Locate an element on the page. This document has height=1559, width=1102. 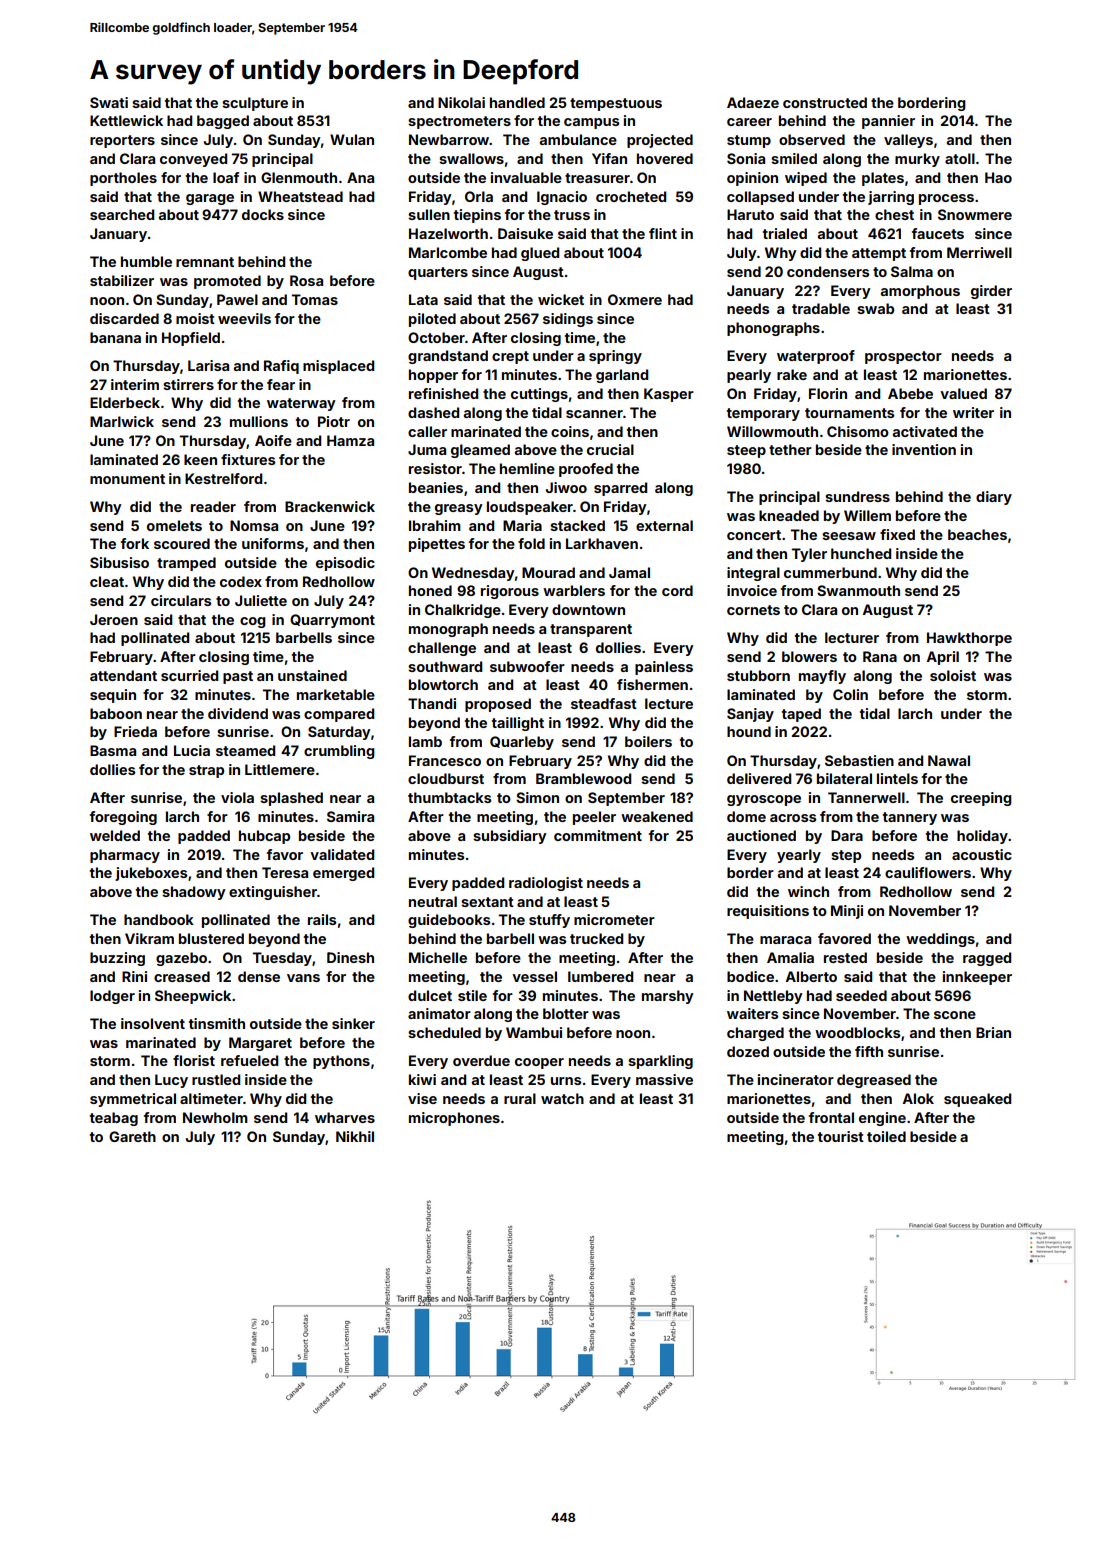
searched is located at coordinates (122, 214).
